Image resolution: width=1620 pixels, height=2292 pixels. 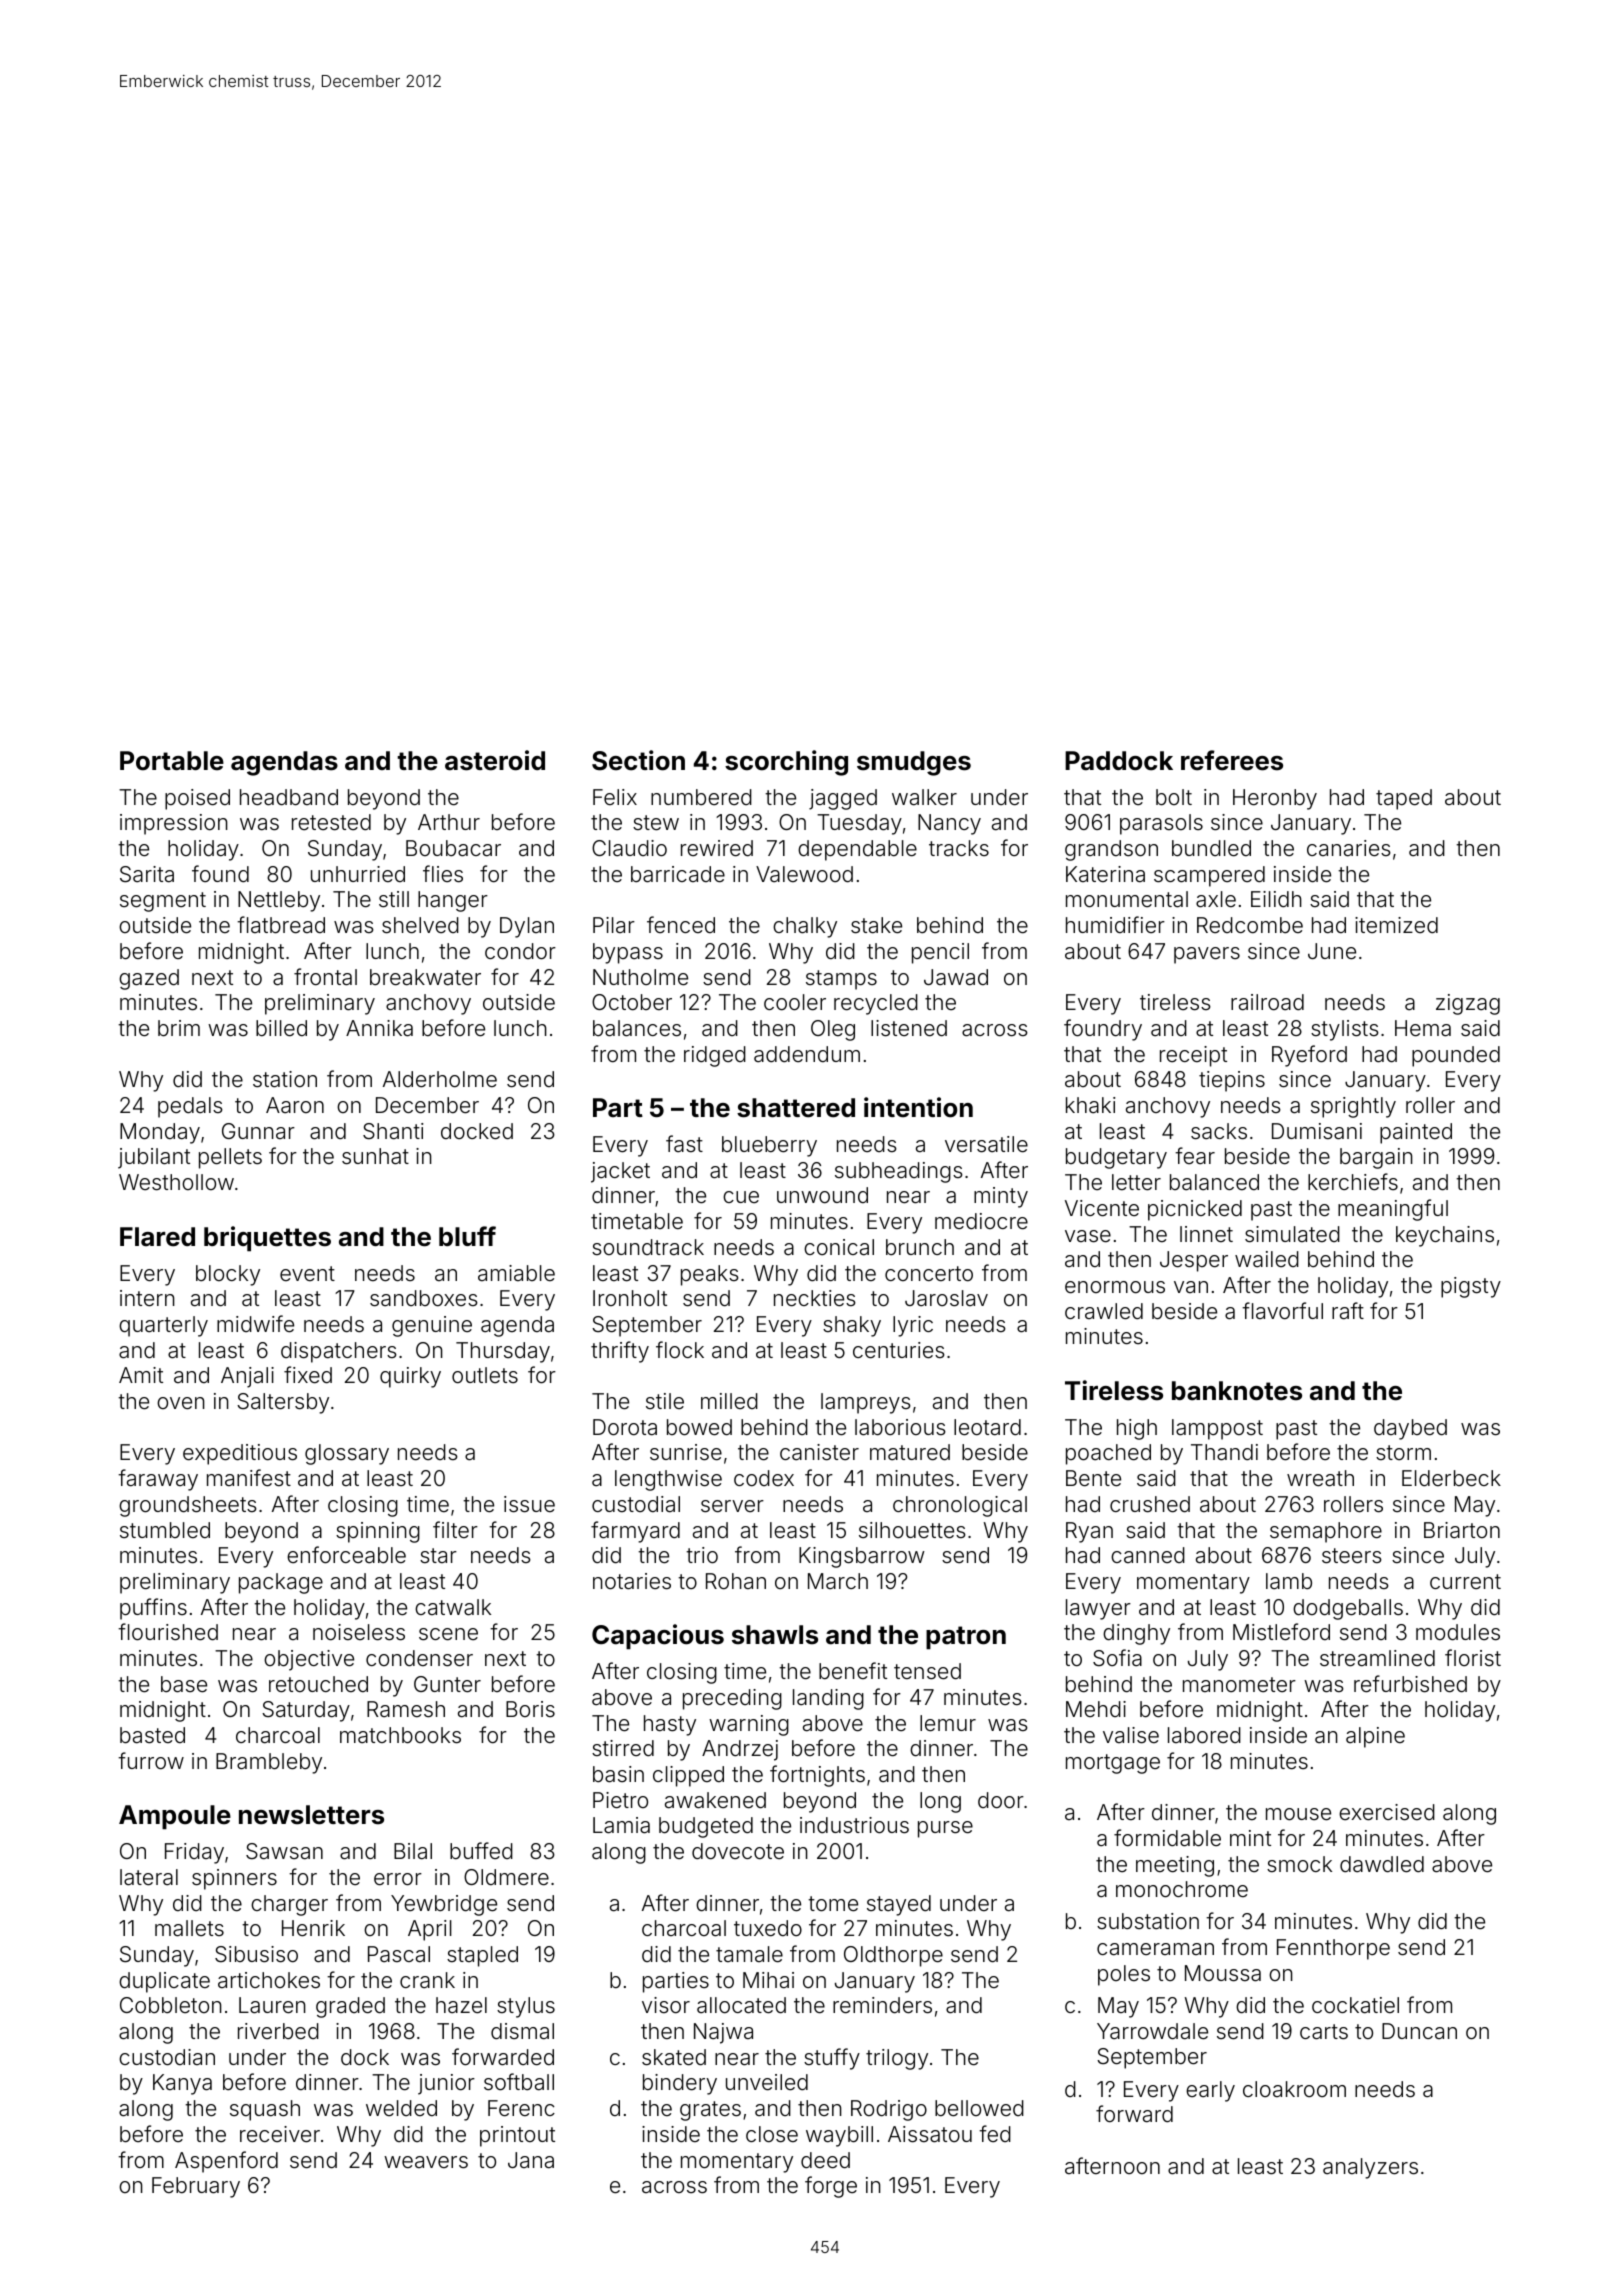 What do you see at coordinates (665, 1401) in the screenshot?
I see `stile` at bounding box center [665, 1401].
